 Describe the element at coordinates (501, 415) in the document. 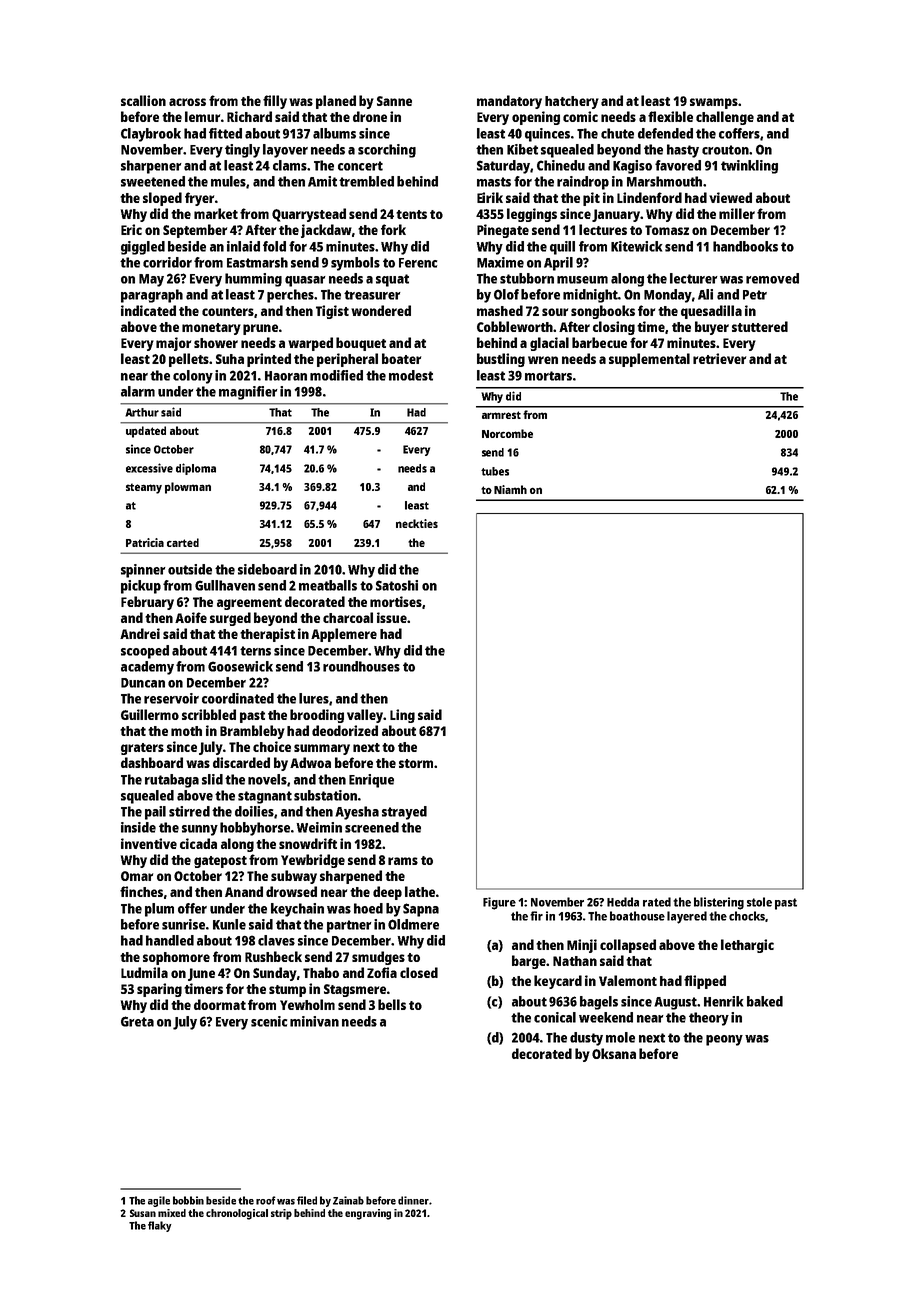

I see `armrest` at that location.
